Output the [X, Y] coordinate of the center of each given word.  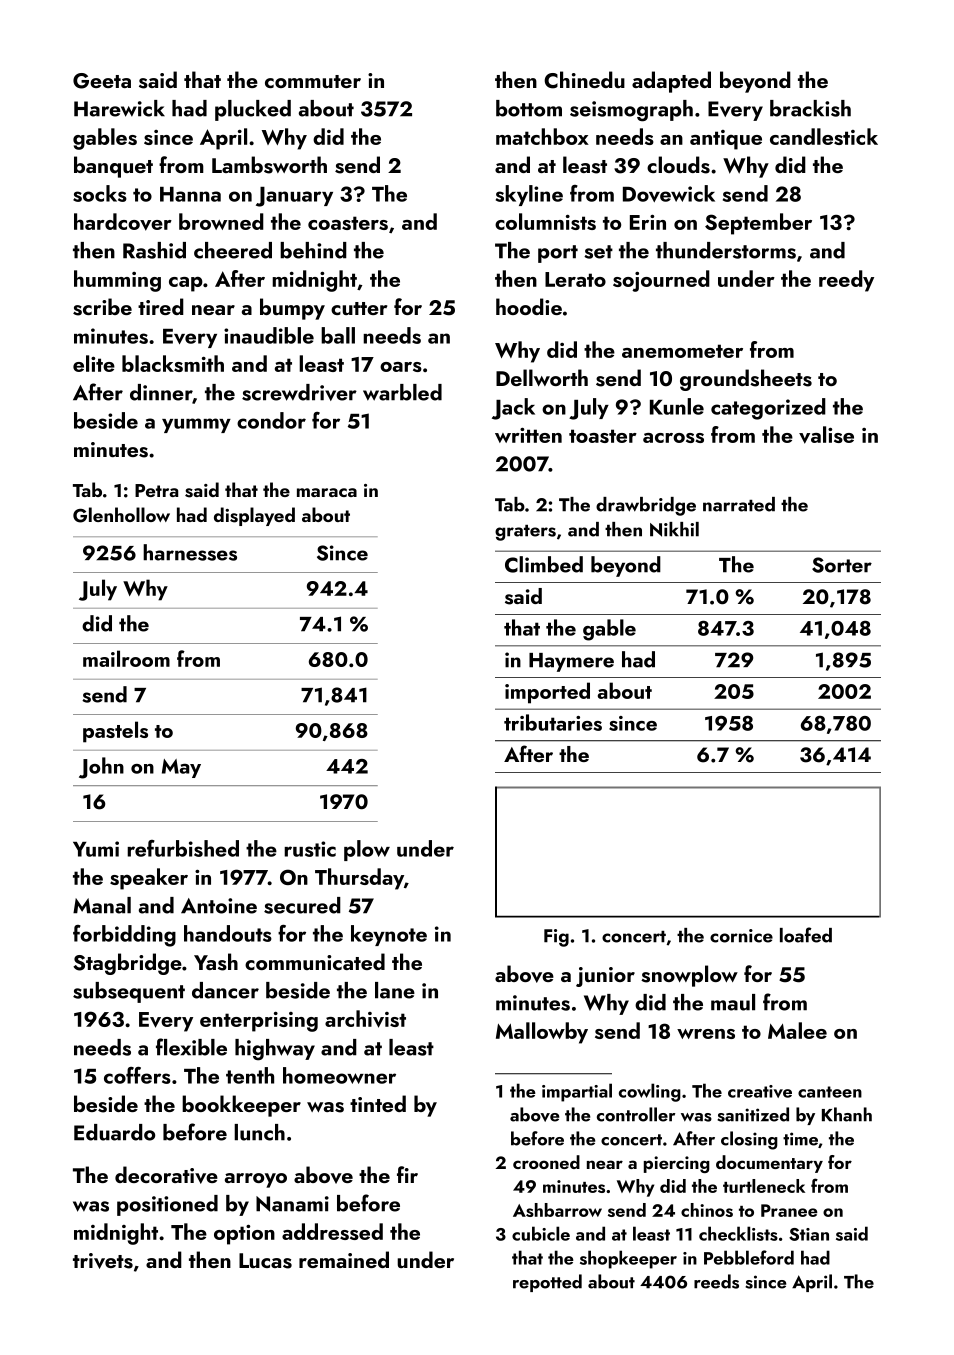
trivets [103, 1261]
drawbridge [646, 506]
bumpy [292, 309]
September [758, 224]
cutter [359, 308]
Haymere [571, 662]
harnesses [190, 552]
